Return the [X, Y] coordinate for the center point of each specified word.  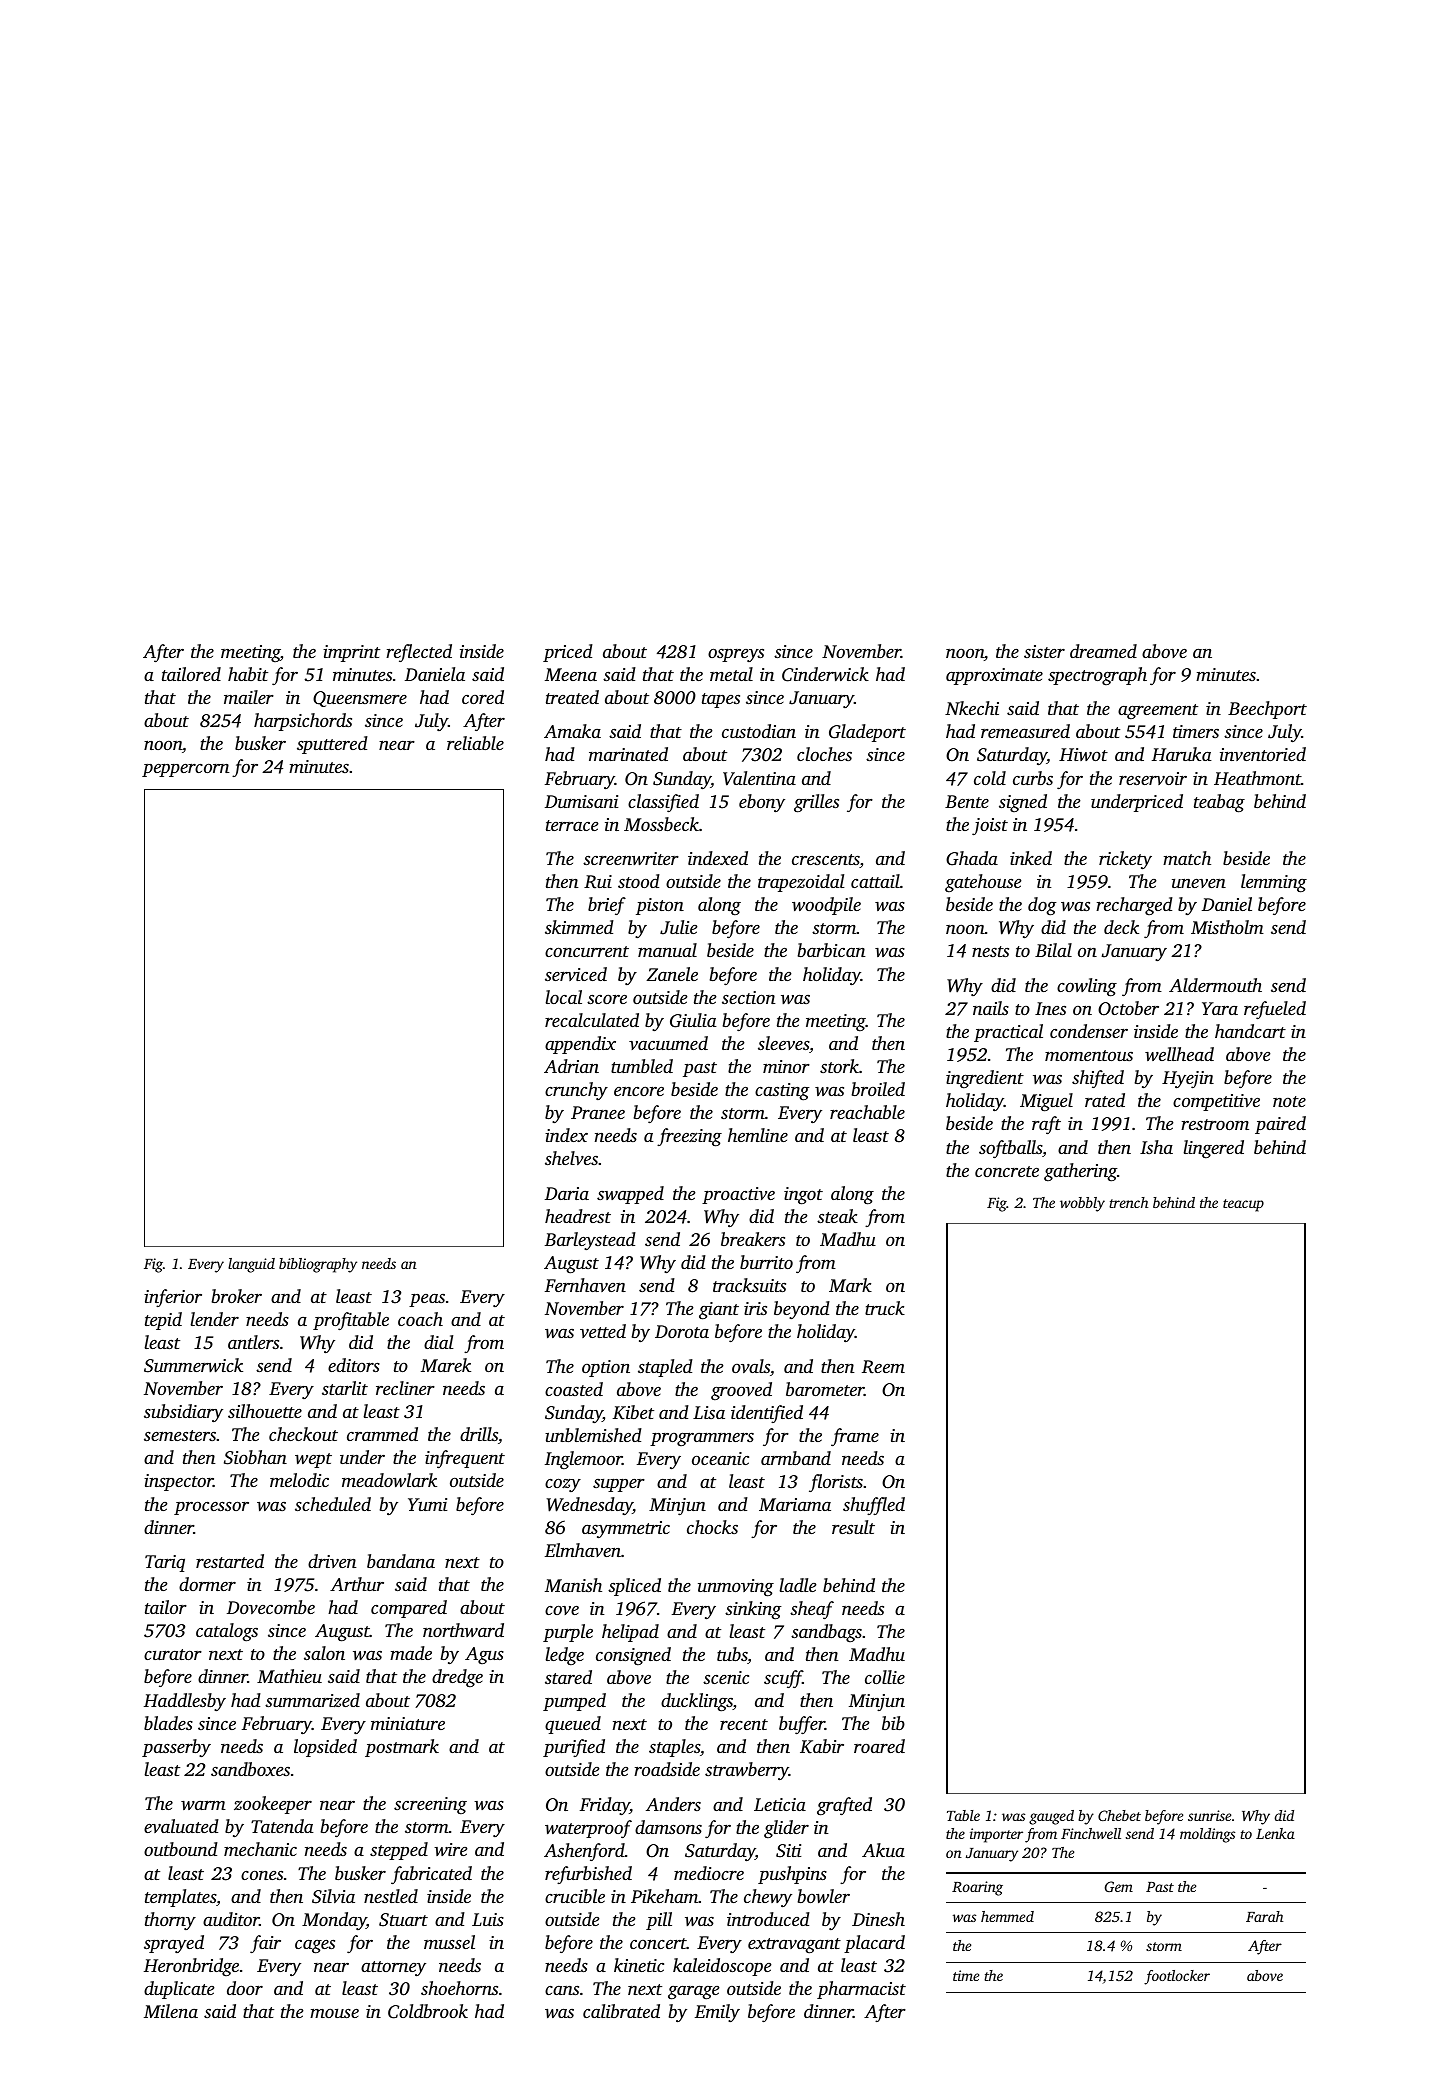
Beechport [1267, 710]
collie [885, 1677]
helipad [630, 1633]
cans [562, 1990]
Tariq [165, 1563]
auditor [231, 1919]
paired [1280, 1125]
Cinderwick [825, 674]
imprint [351, 653]
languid [251, 1265]
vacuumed [668, 1043]
